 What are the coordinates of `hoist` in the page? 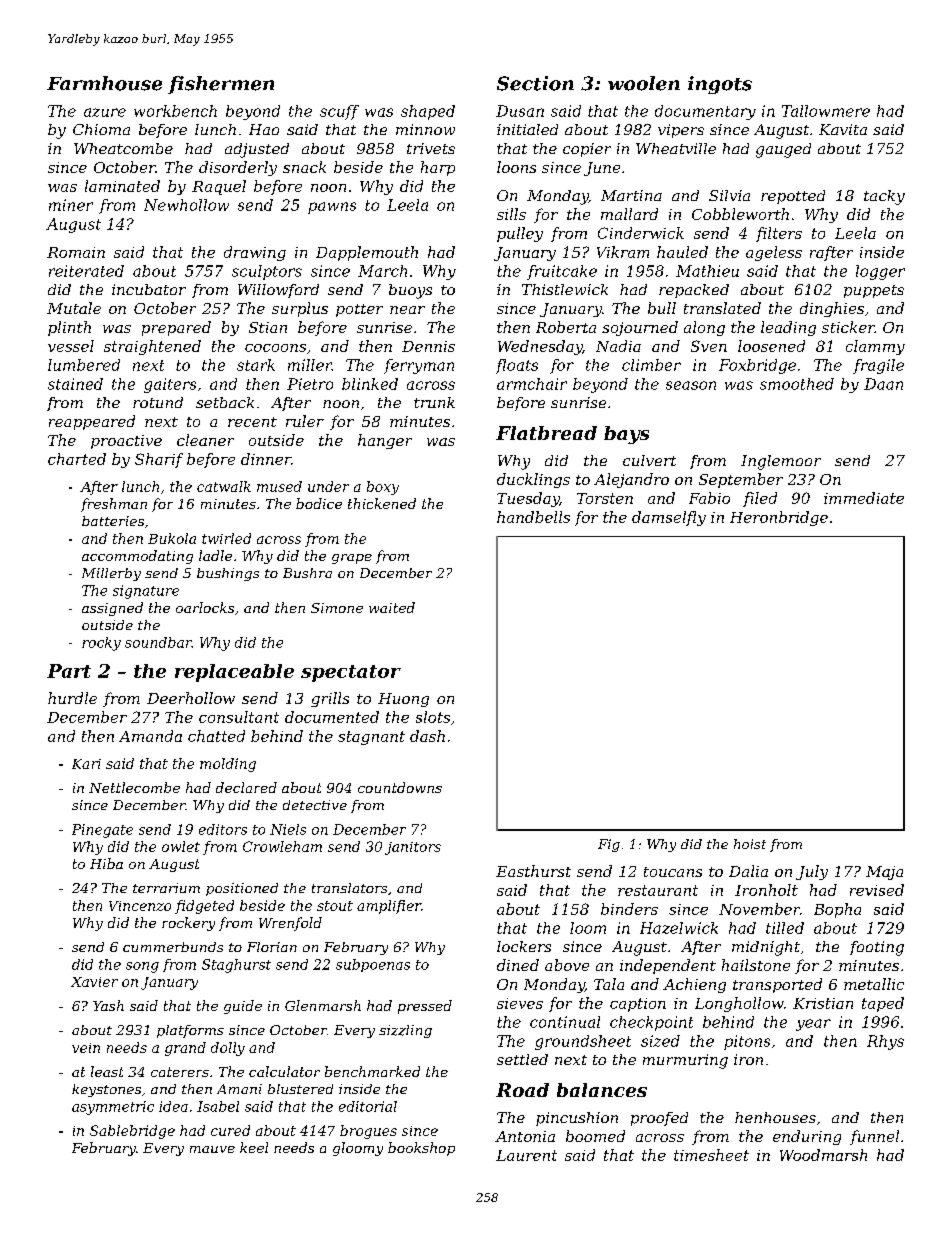 It's located at (750, 844).
